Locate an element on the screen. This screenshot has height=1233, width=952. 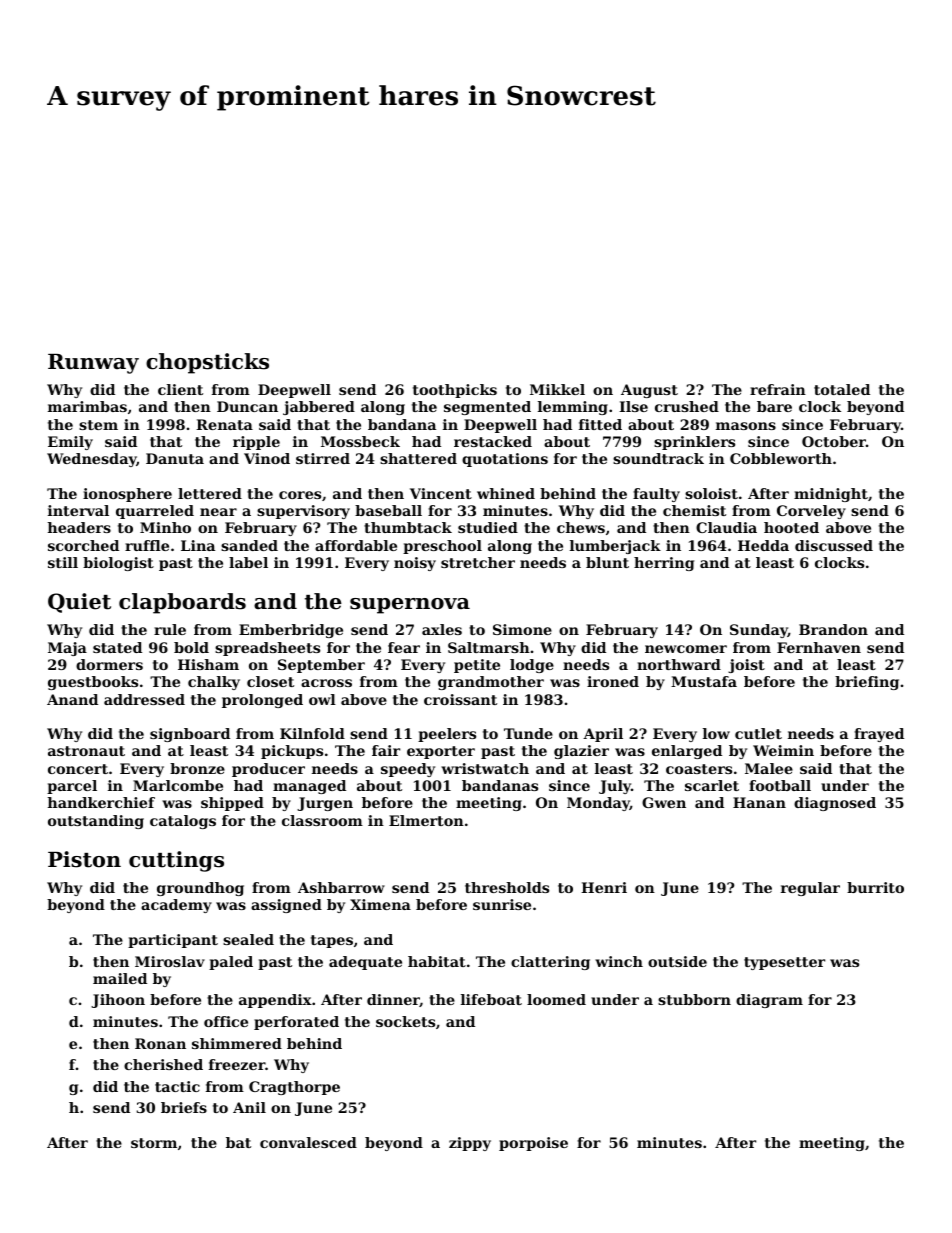
concert is located at coordinates (78, 769).
